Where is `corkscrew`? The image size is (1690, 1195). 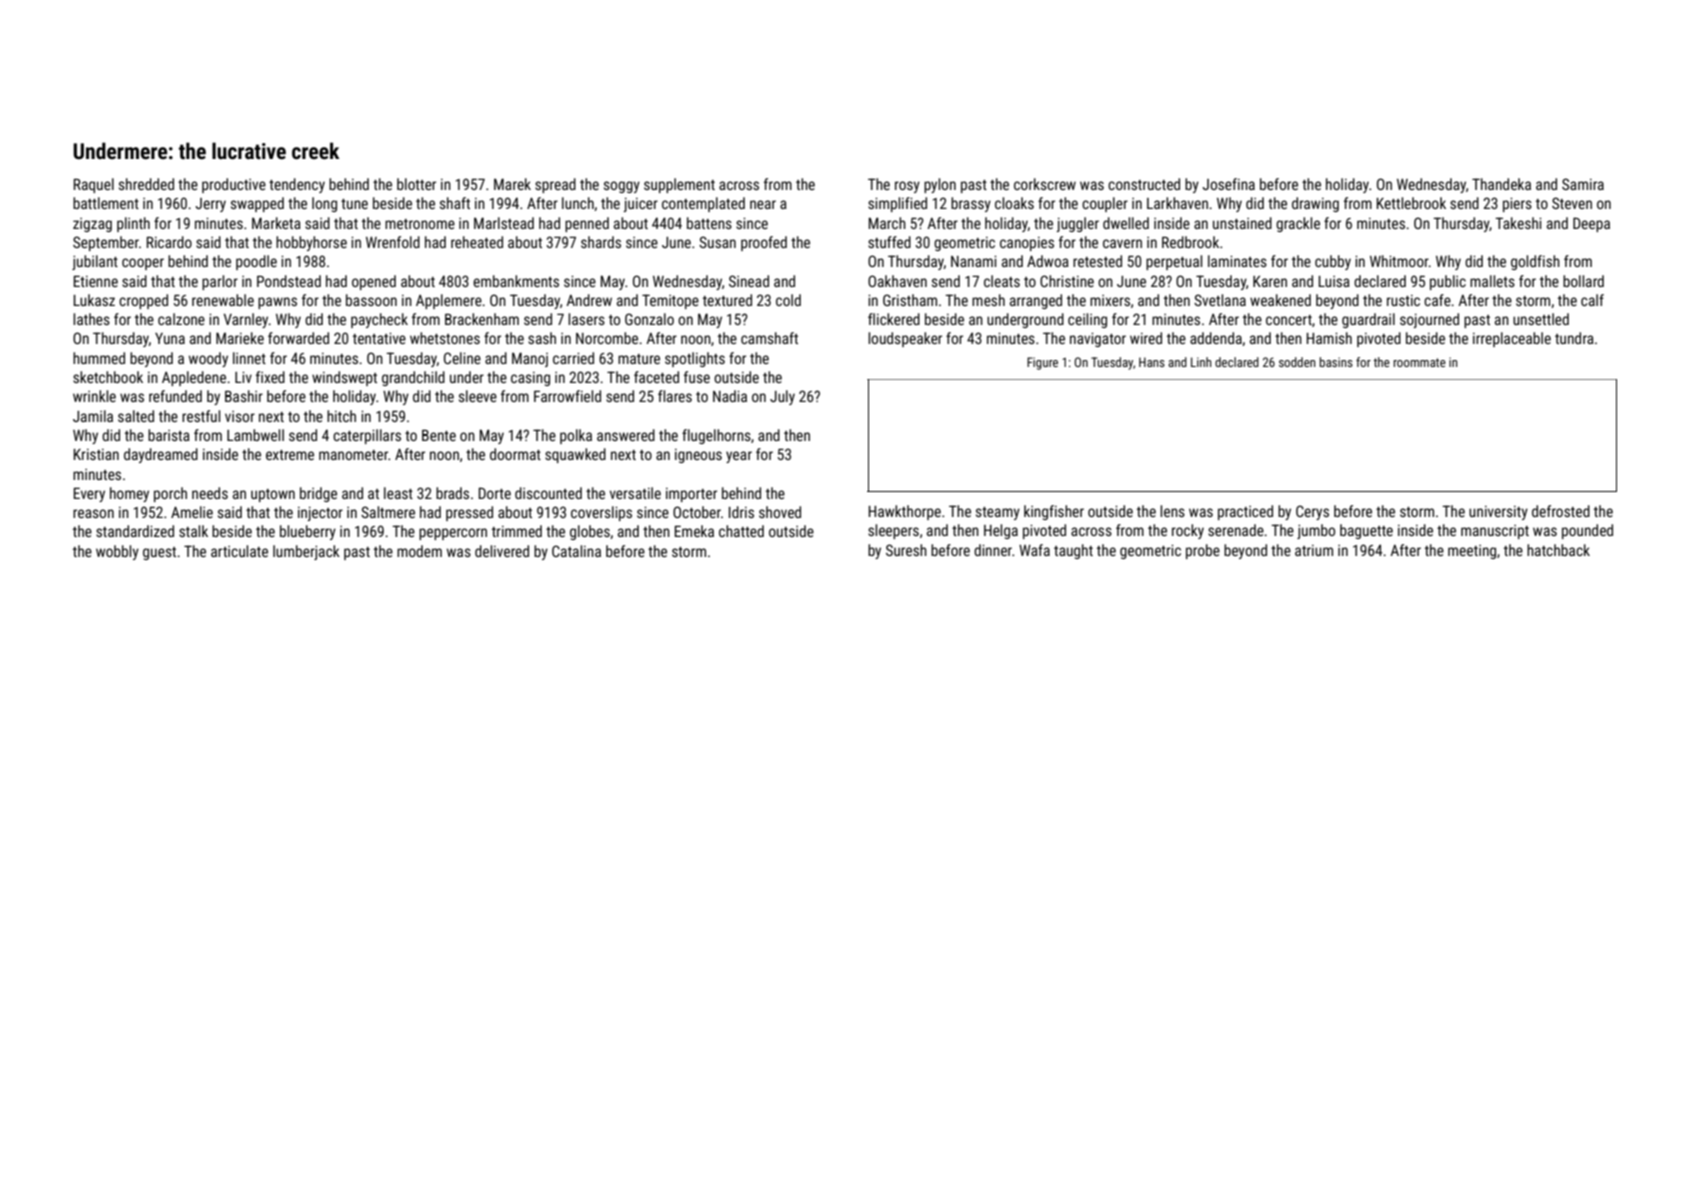
corkscrew is located at coordinates (1045, 184).
